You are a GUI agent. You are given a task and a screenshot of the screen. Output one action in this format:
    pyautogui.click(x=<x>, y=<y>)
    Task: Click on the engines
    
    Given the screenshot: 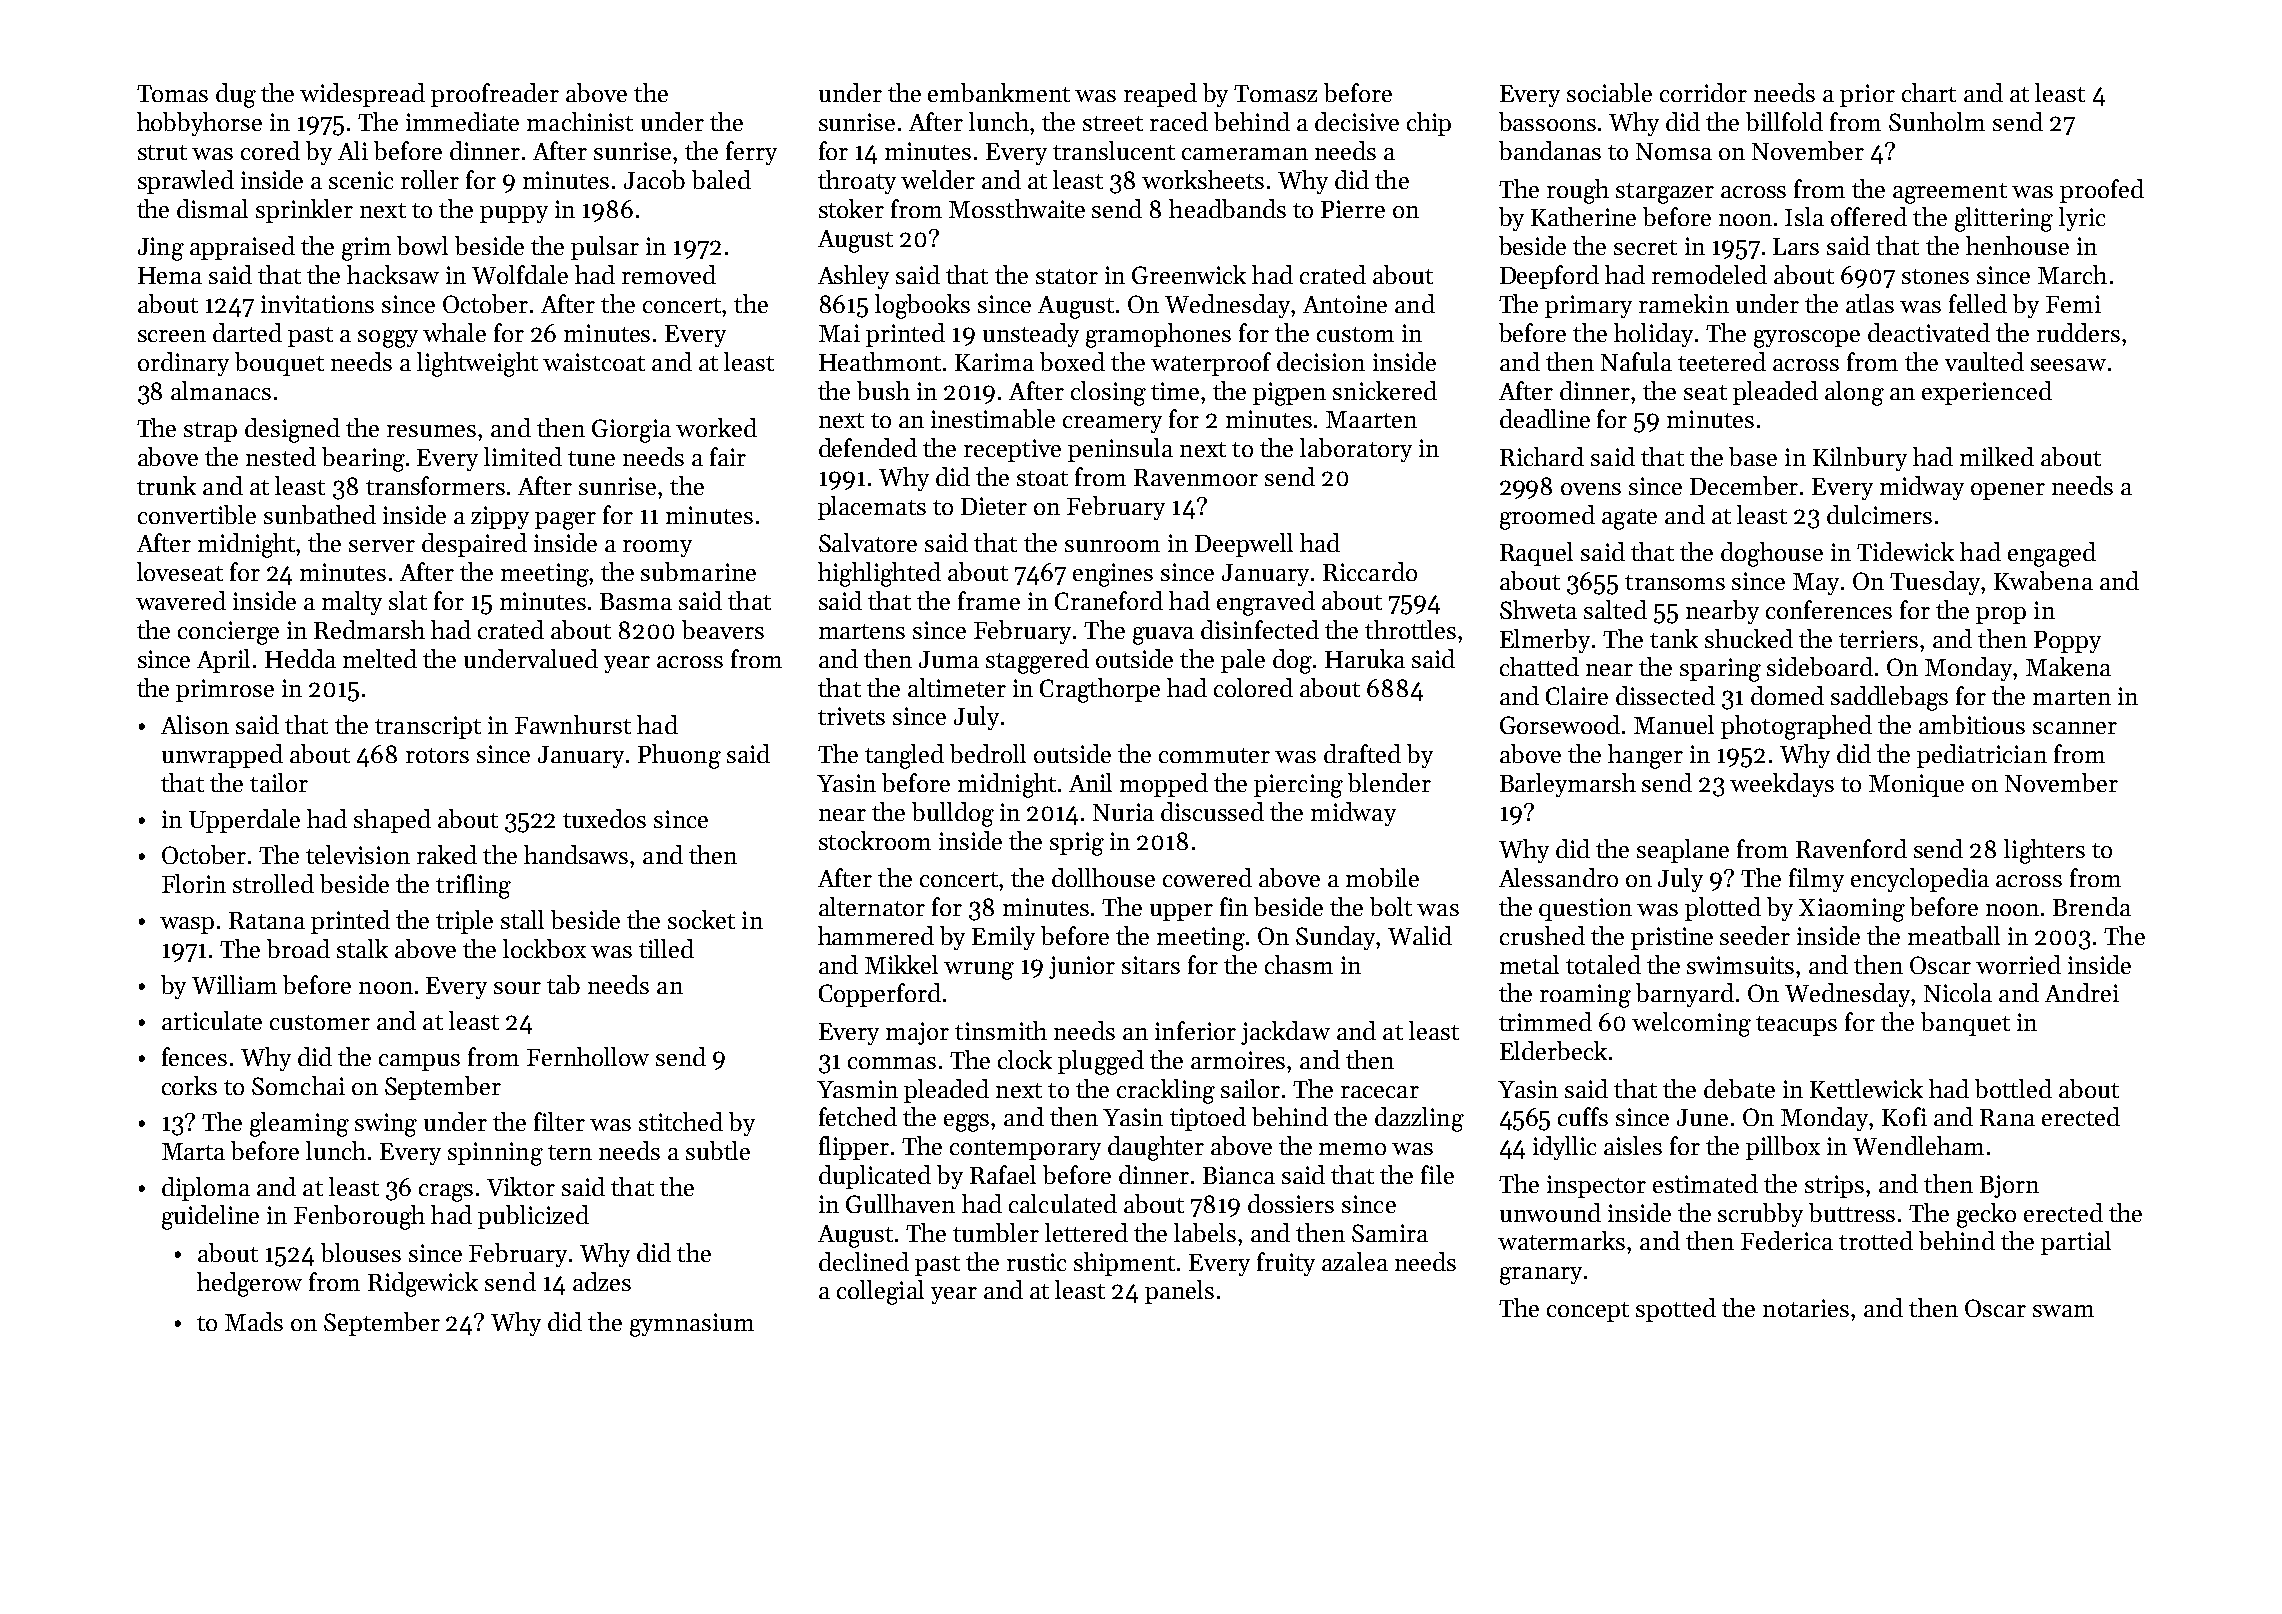 What is the action you would take?
    pyautogui.click(x=1113, y=575)
